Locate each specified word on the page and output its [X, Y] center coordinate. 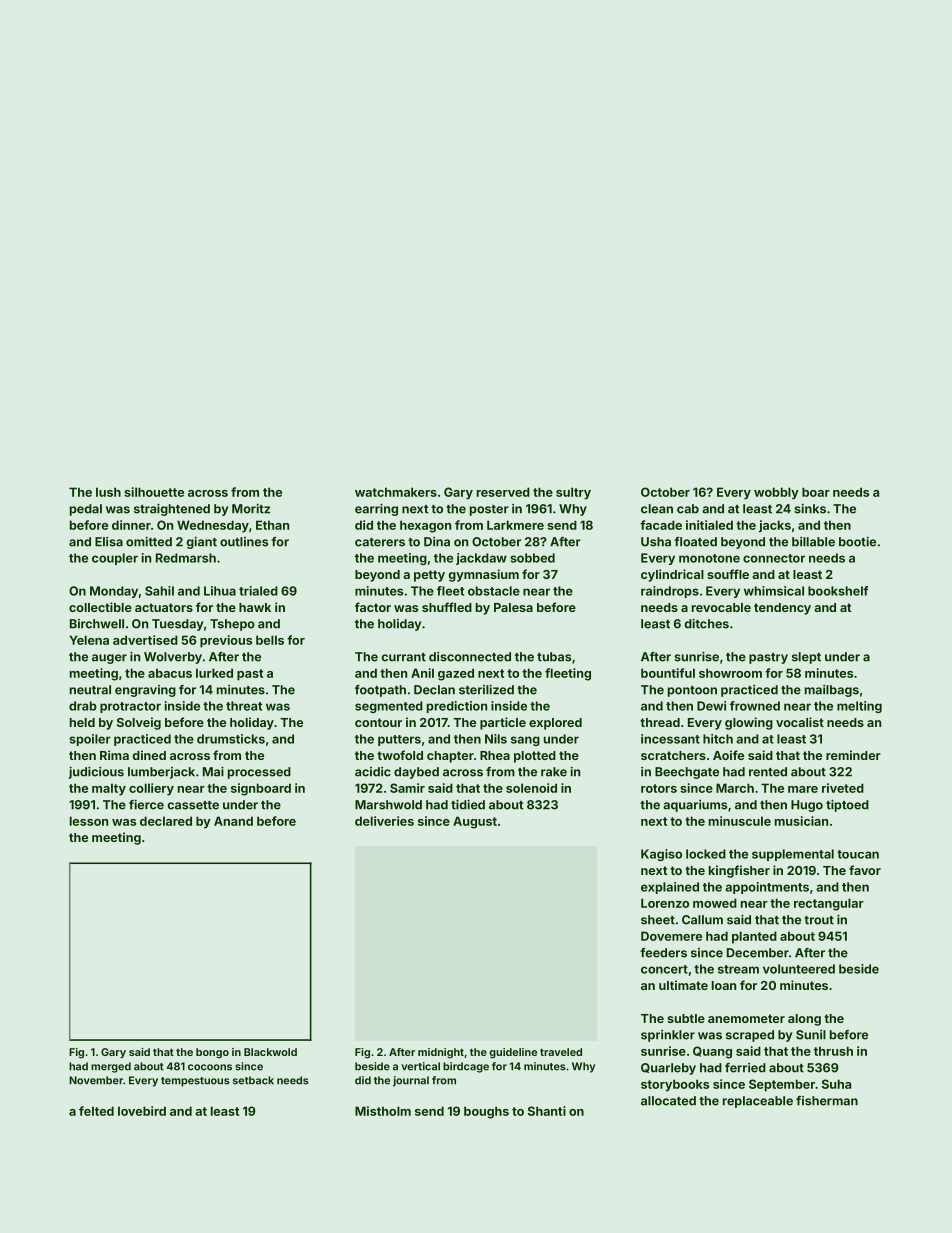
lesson [89, 821]
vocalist [800, 722]
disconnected [470, 657]
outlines [244, 542]
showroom [730, 673]
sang [525, 741]
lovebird [142, 1111]
